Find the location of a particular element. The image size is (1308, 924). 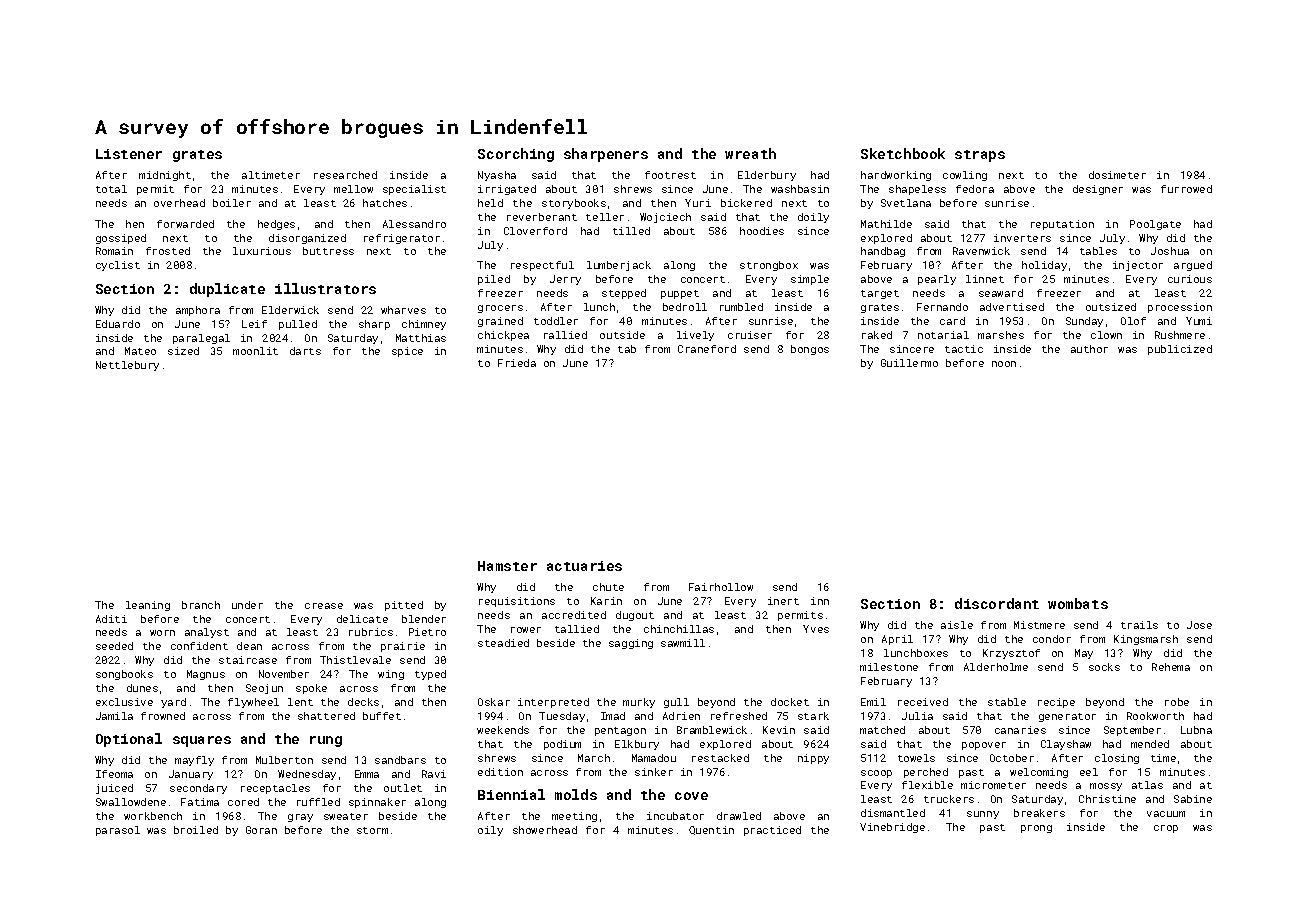

parasol is located at coordinates (118, 831).
